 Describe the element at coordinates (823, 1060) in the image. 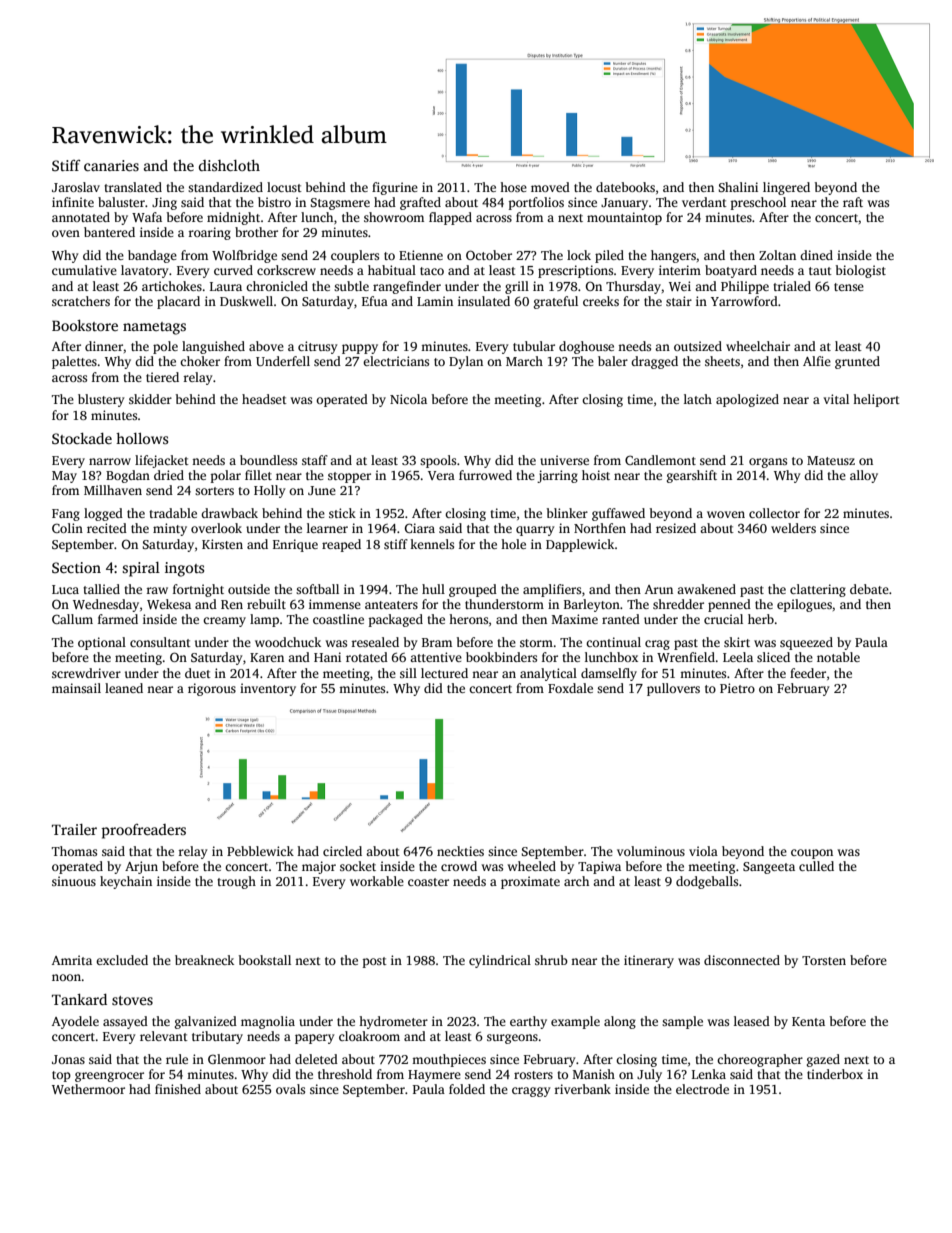

I see `gazed` at that location.
